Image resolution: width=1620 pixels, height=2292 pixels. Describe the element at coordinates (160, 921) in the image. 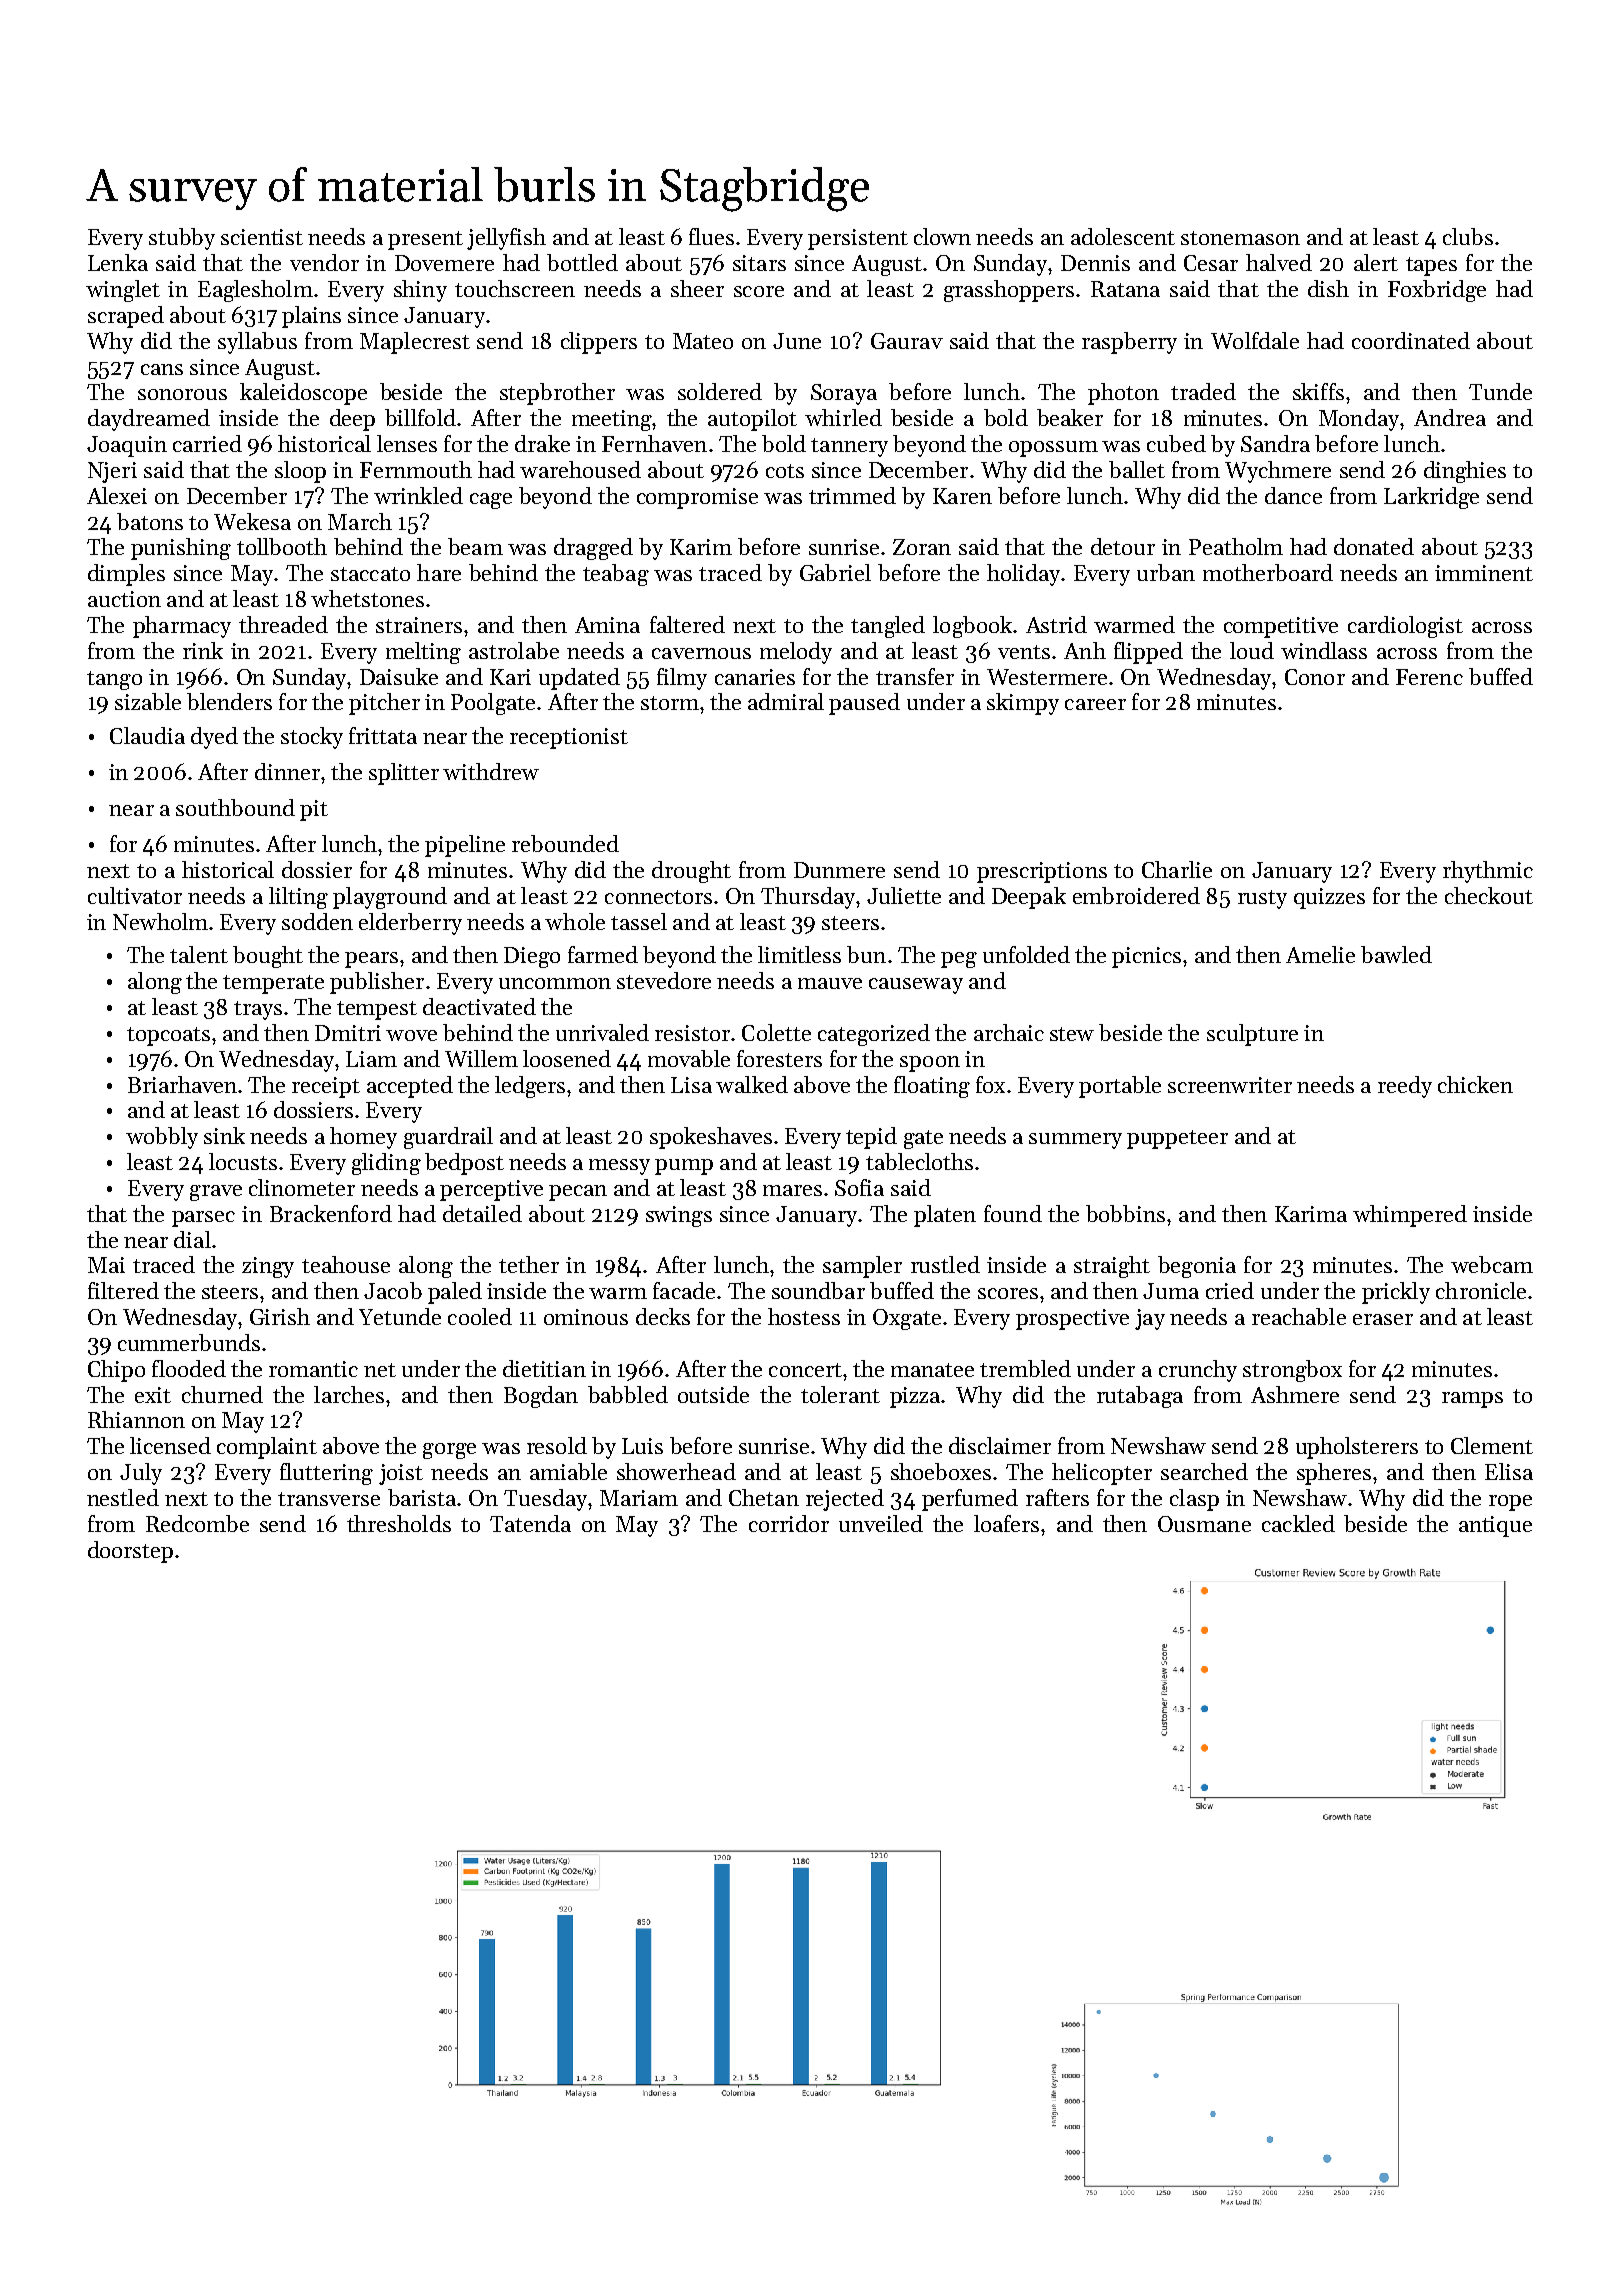

I see `Newholm` at that location.
